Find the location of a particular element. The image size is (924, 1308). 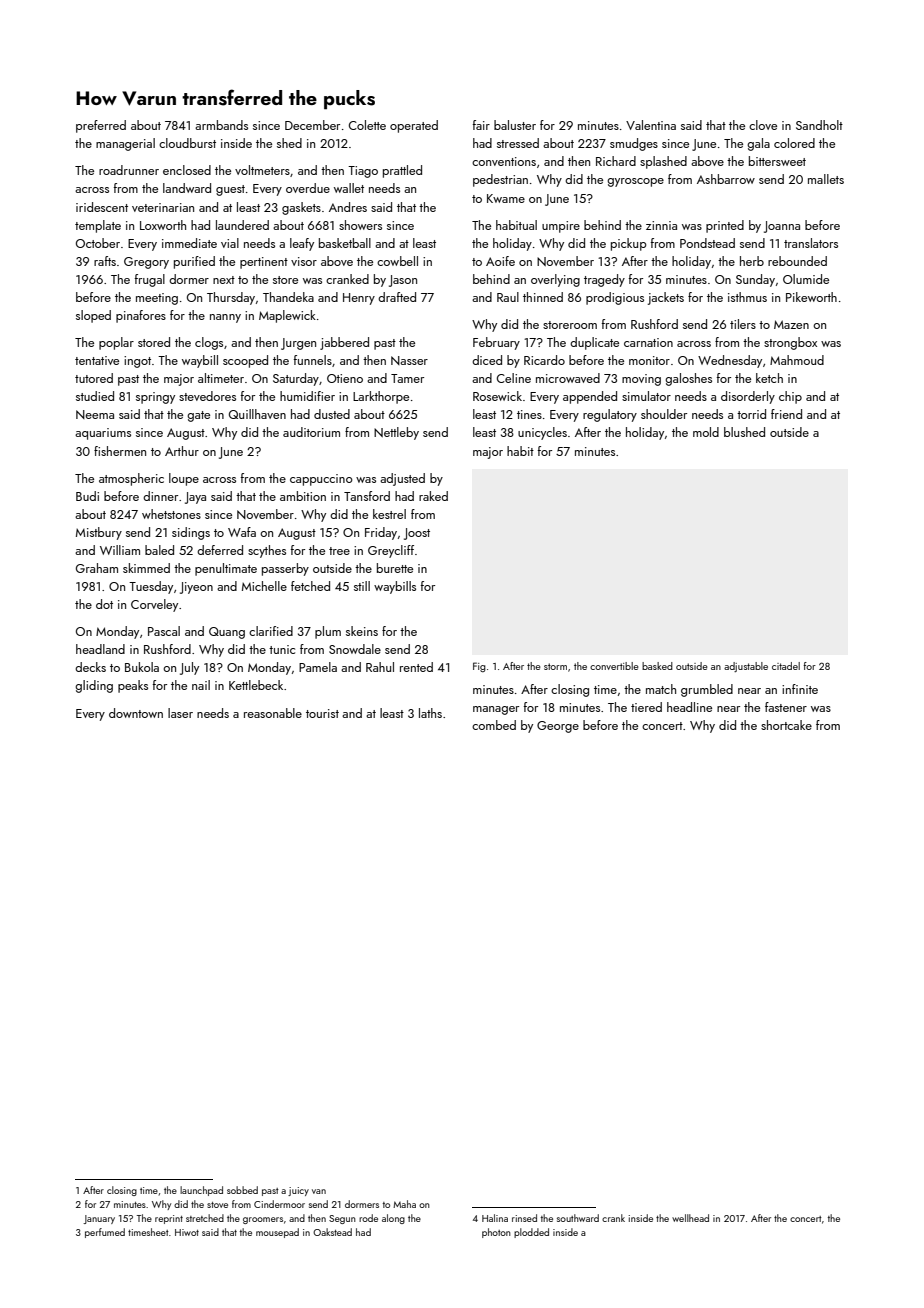

shortcake is located at coordinates (786, 725).
